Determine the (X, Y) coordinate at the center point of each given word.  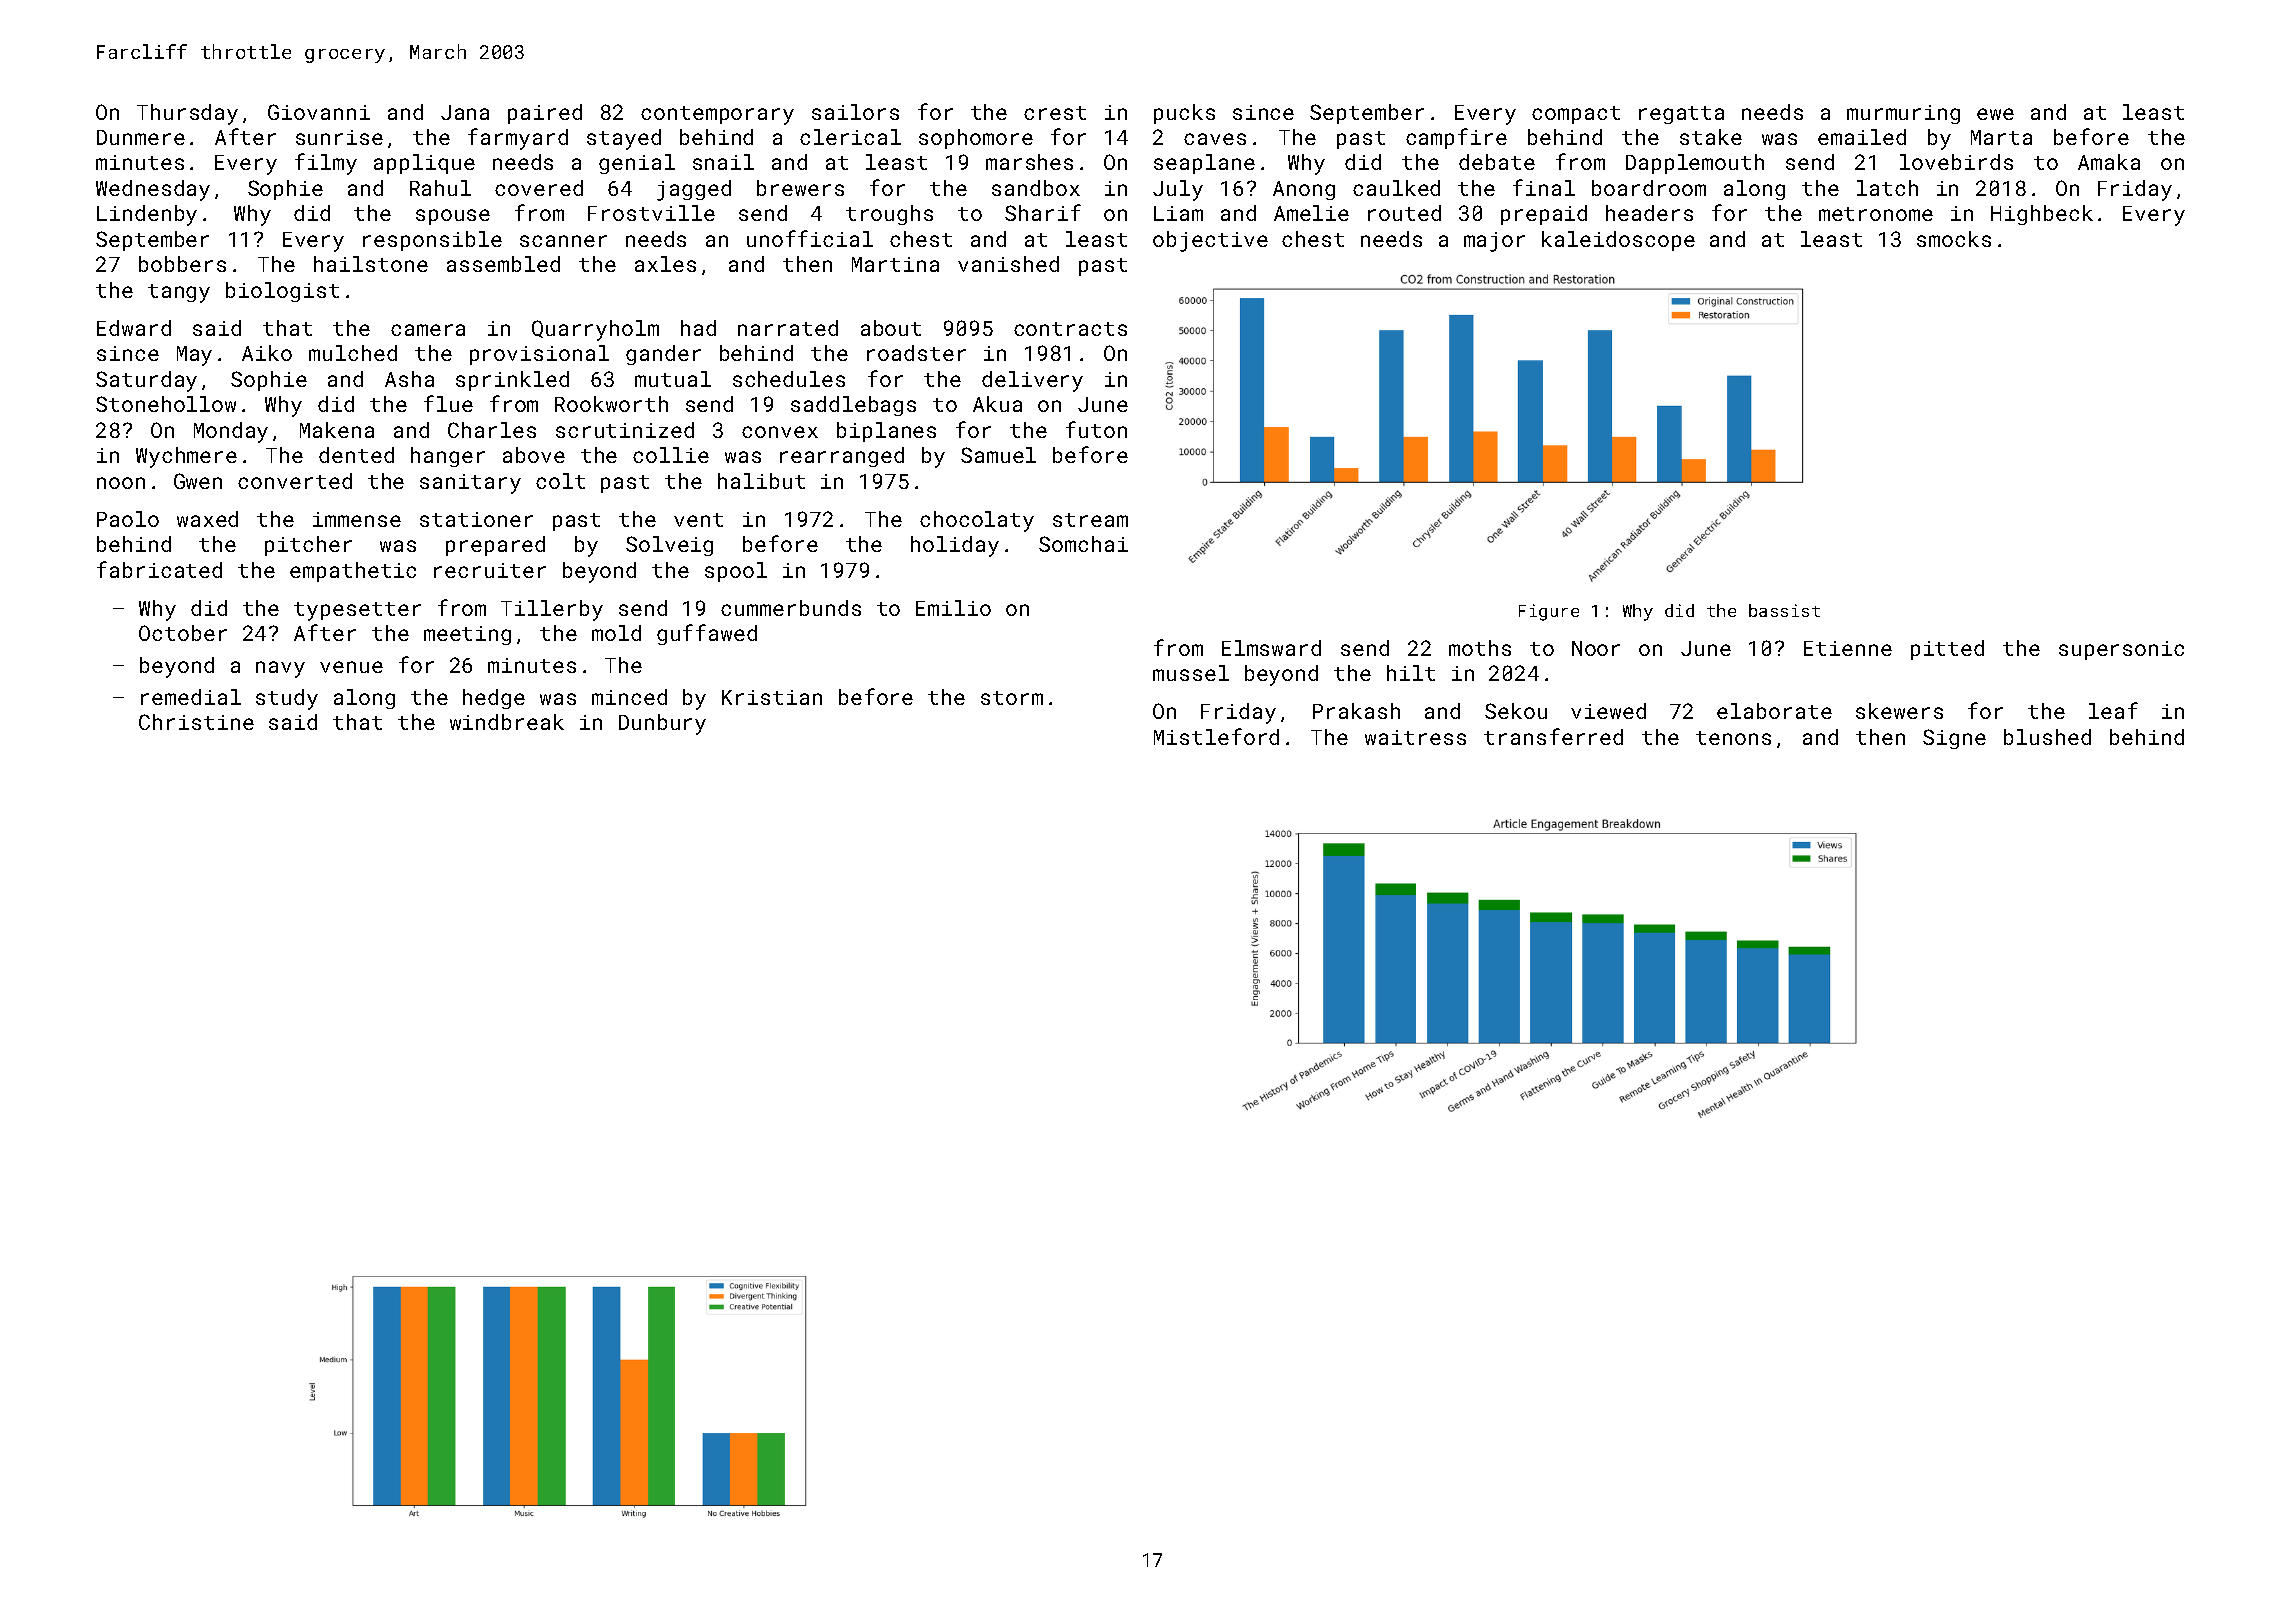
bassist (1784, 610)
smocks (1954, 239)
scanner (563, 241)
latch (1887, 188)
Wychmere (186, 457)
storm (1012, 698)
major (1494, 242)
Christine (196, 722)
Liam (1178, 213)
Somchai (1083, 544)
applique (424, 164)
